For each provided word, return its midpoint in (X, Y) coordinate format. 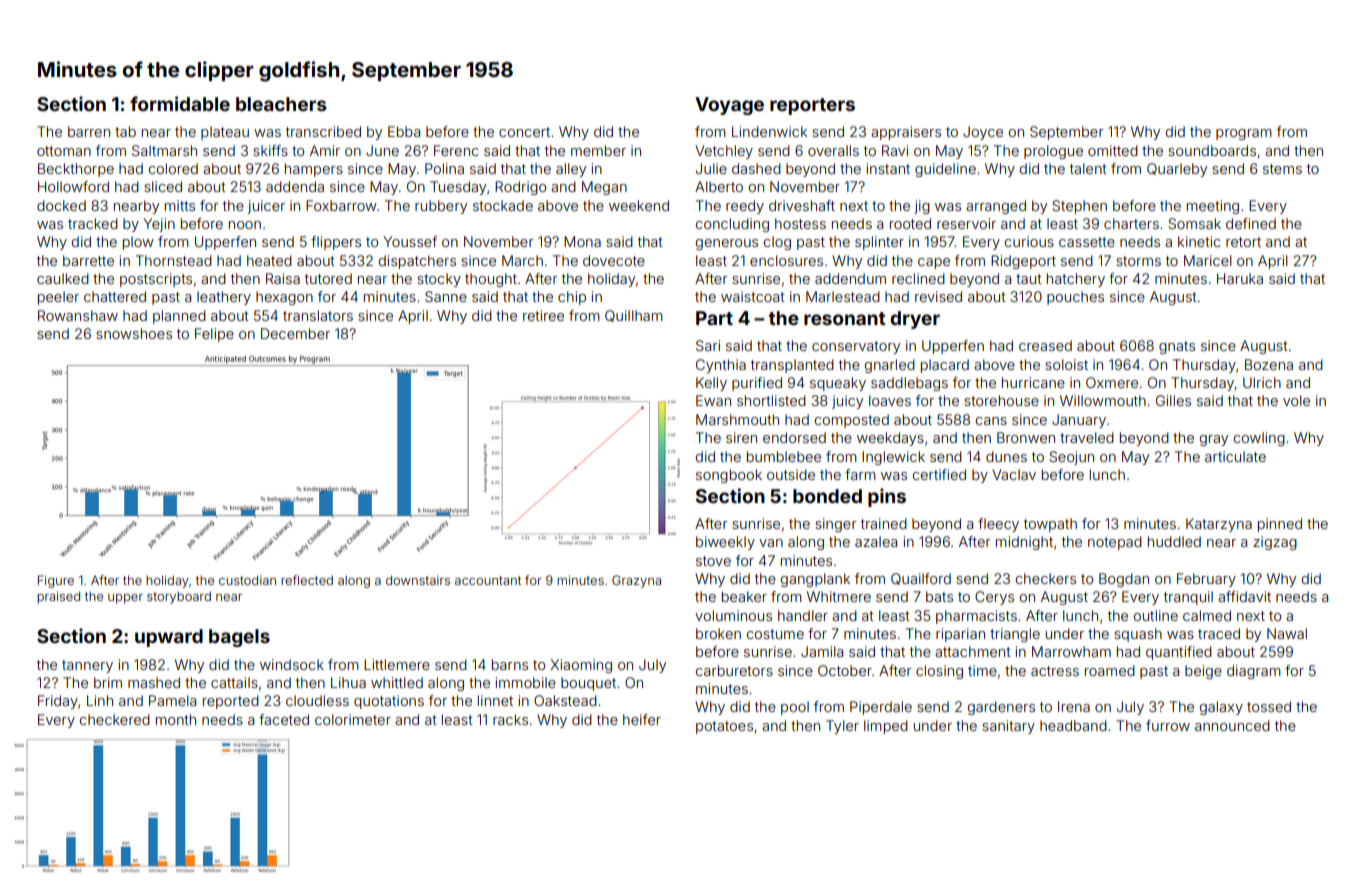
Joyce (983, 133)
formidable (180, 103)
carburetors (734, 670)
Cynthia (721, 366)
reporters (812, 106)
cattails (234, 682)
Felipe (214, 335)
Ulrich (1262, 382)
